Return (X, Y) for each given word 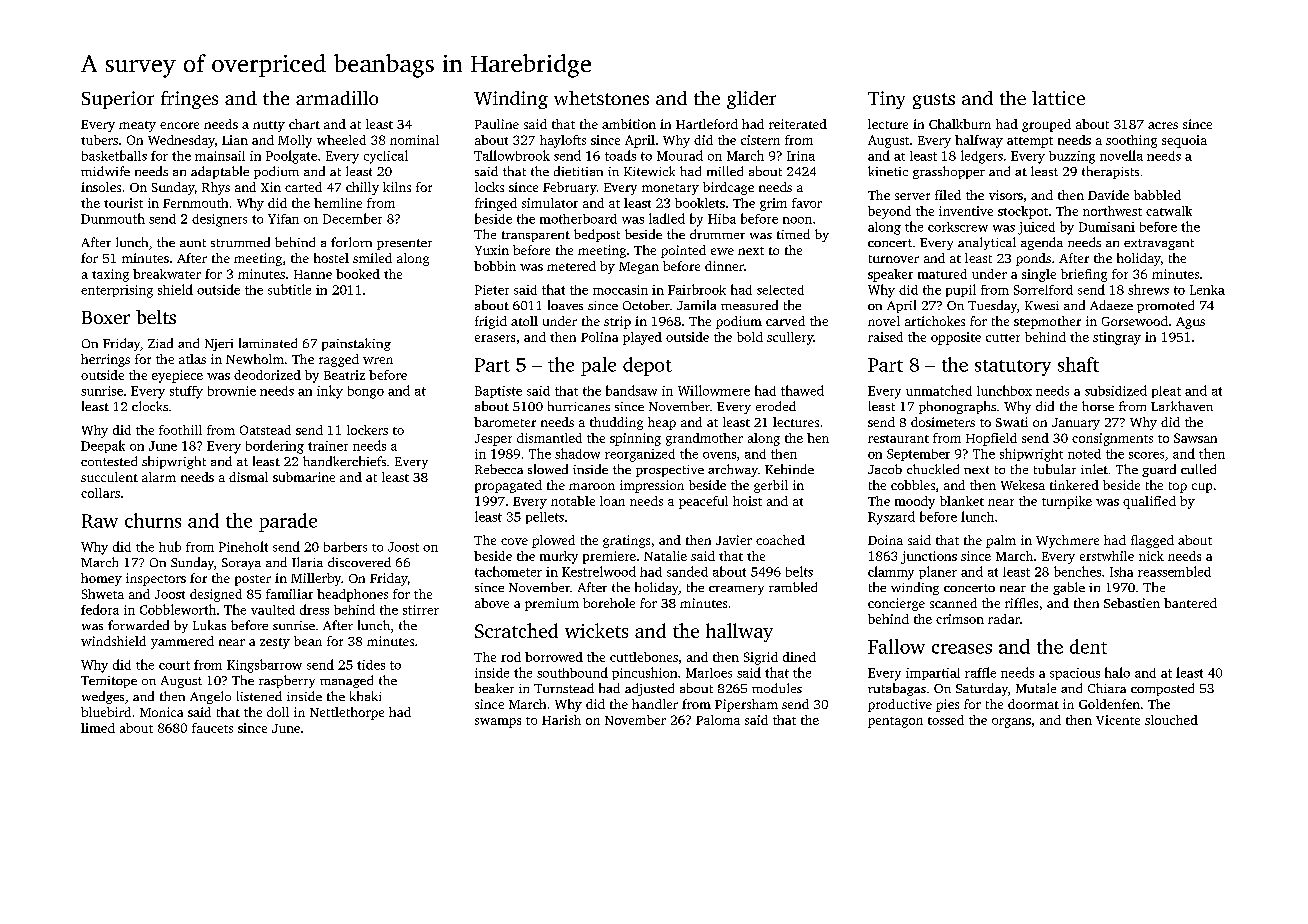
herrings (105, 360)
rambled (793, 587)
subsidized (1116, 390)
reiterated (798, 124)
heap (662, 423)
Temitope (109, 682)
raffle (980, 672)
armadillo (337, 98)
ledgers (982, 157)
